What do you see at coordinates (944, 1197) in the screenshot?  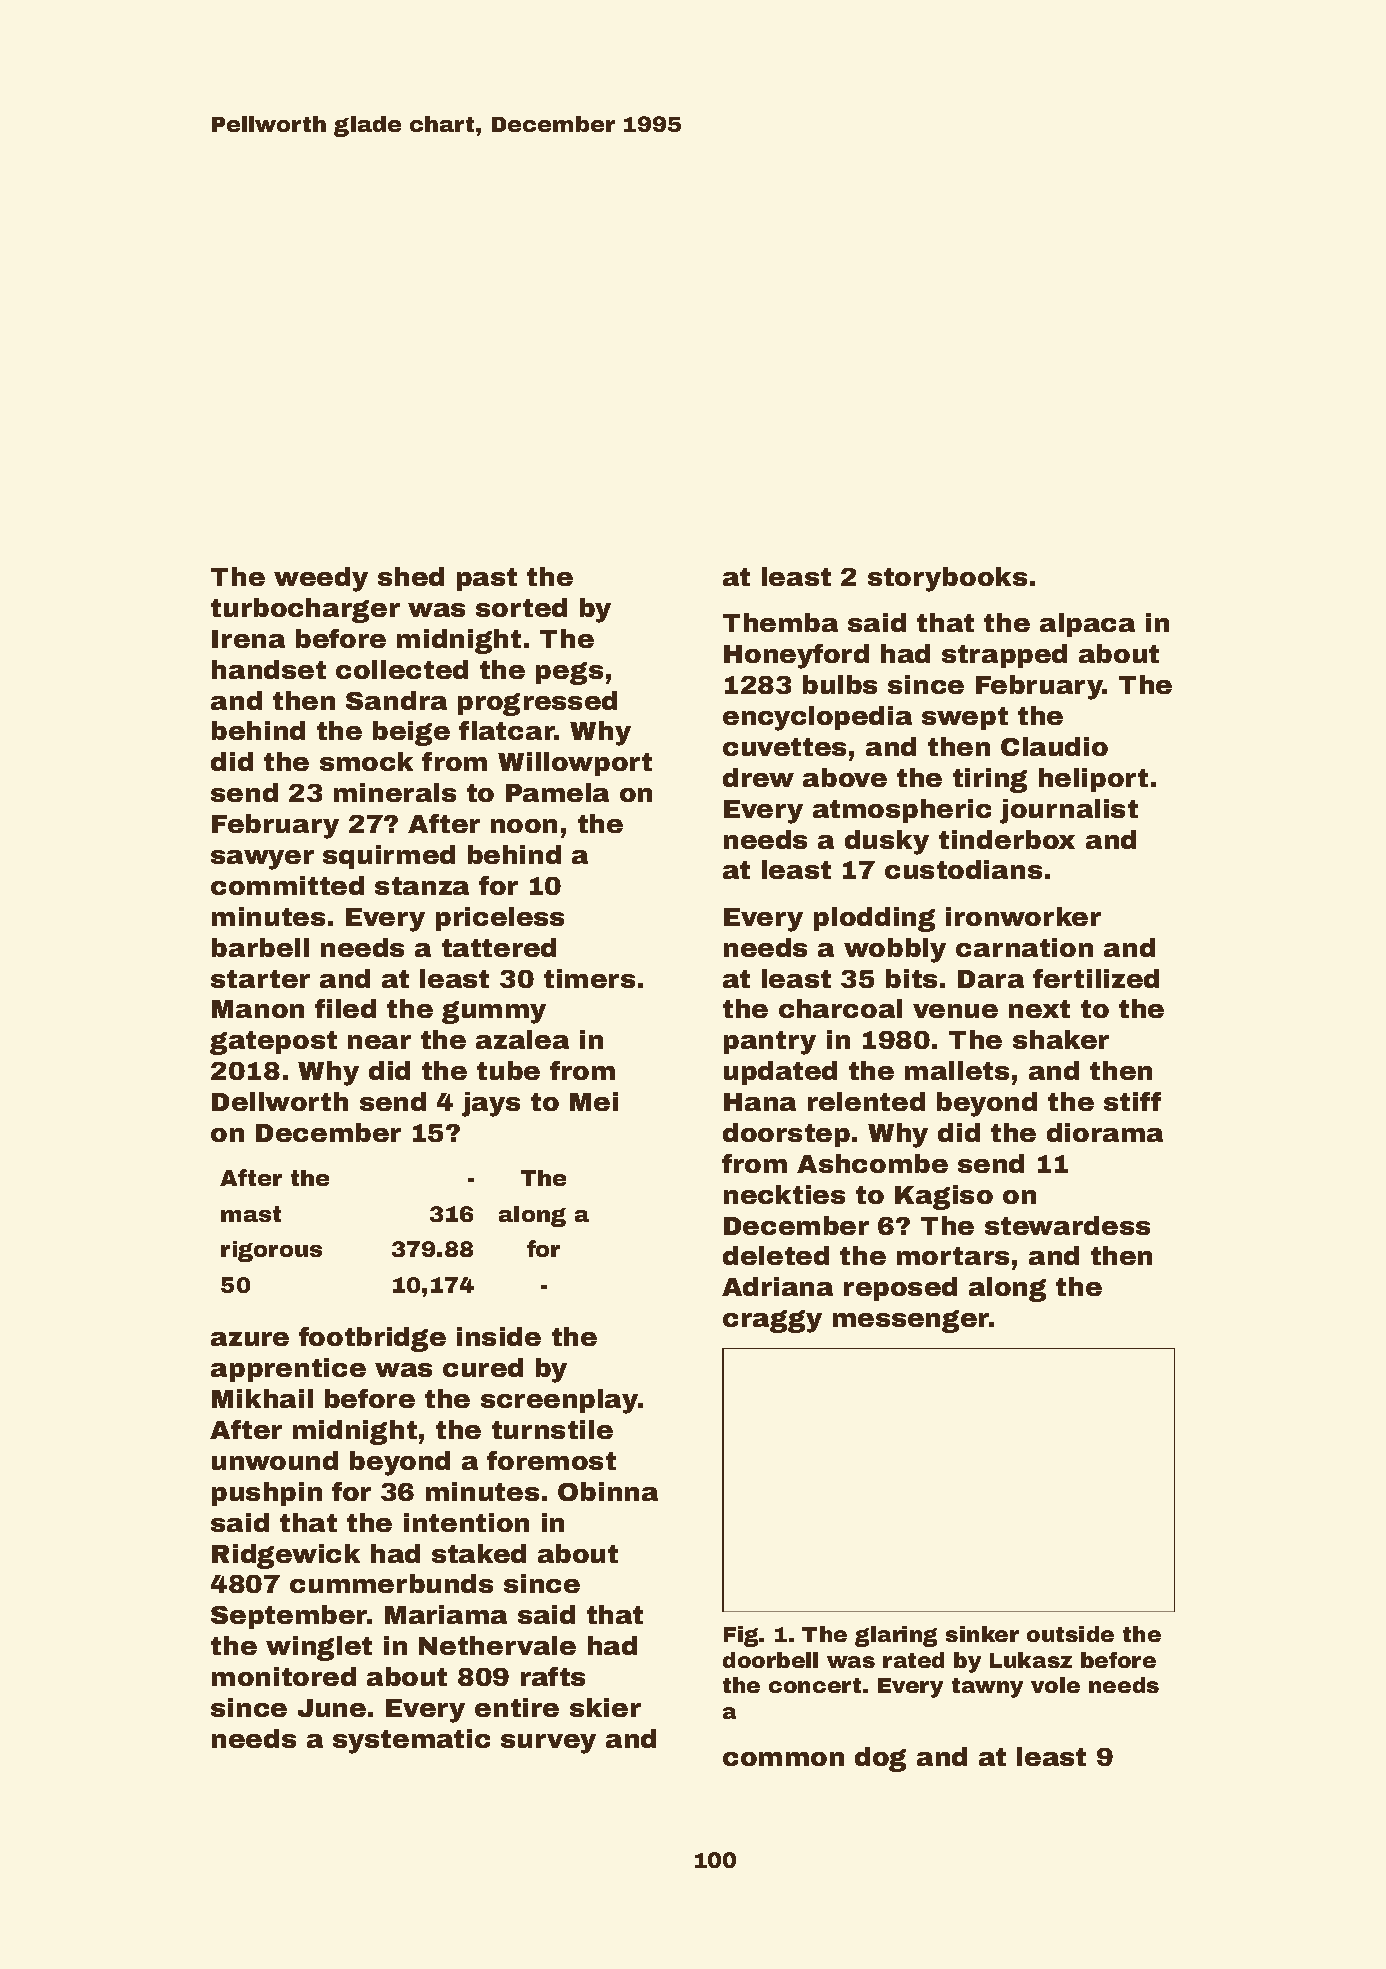 I see `Kagiso` at bounding box center [944, 1197].
